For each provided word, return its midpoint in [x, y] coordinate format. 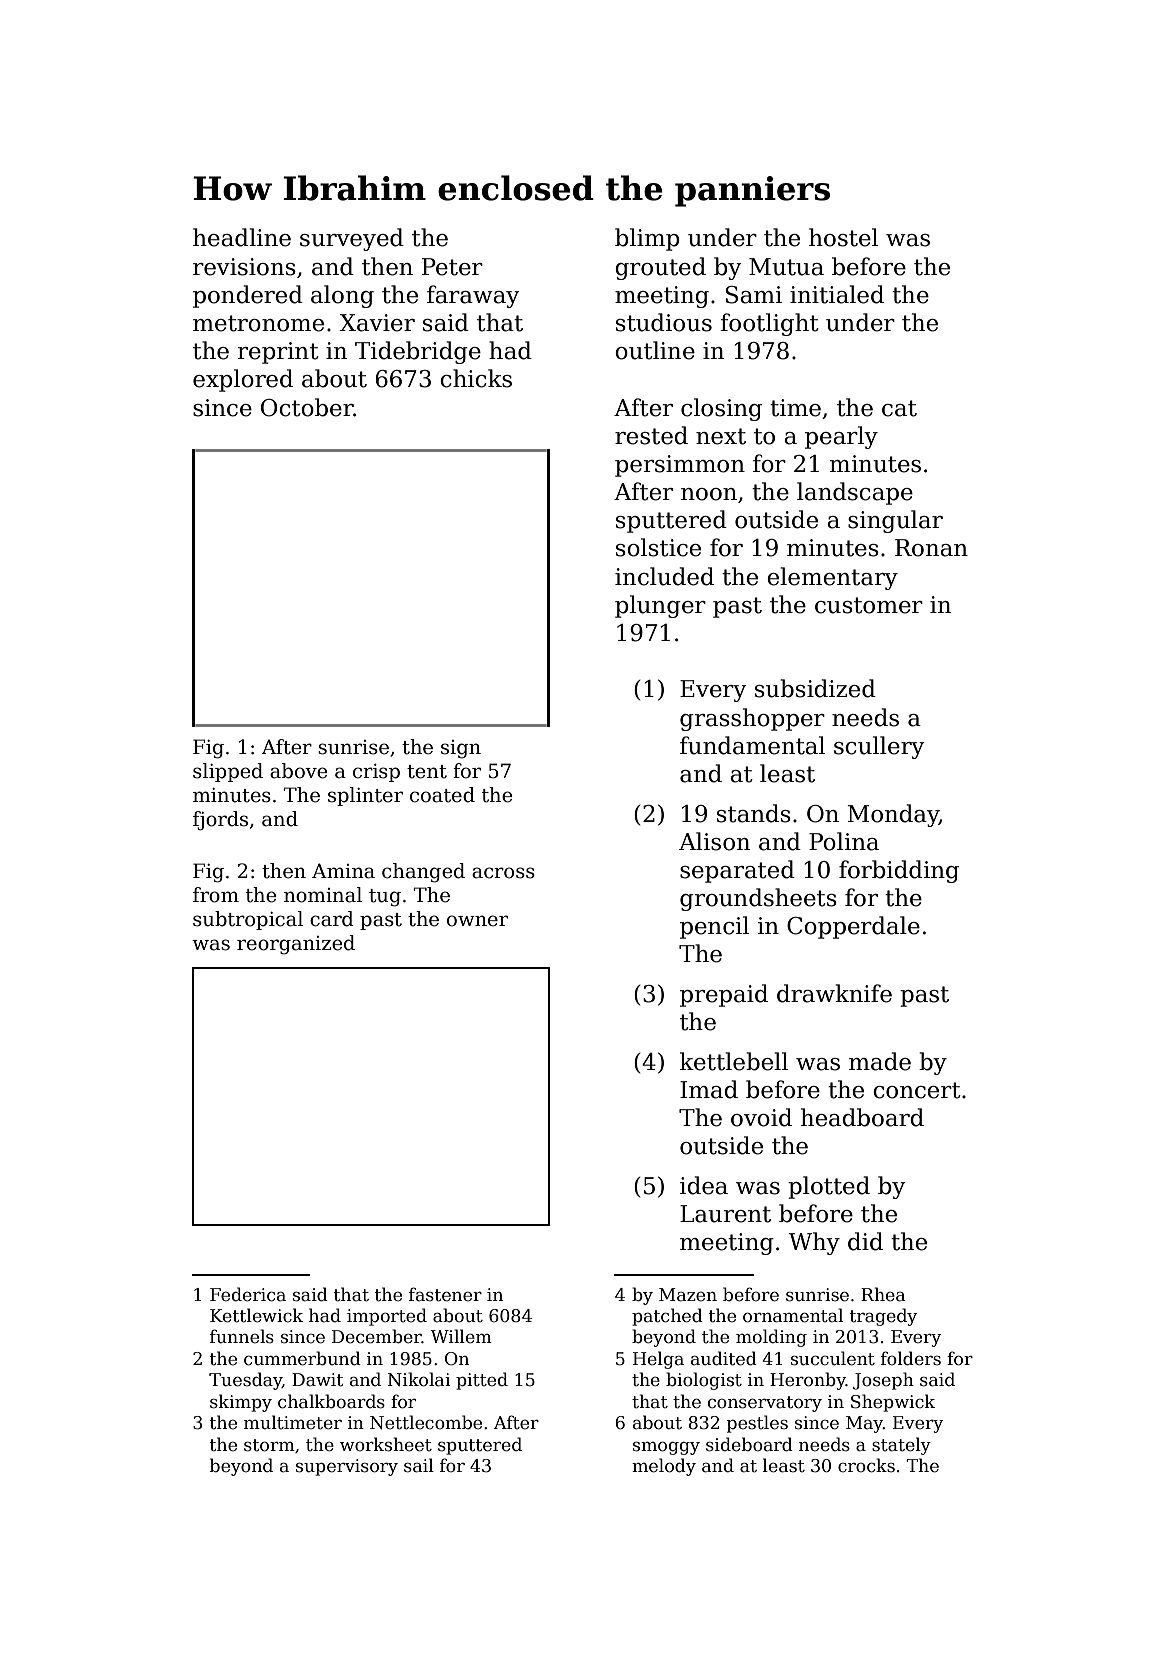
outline [655, 350]
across [503, 873]
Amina [343, 871]
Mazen [688, 1295]
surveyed [352, 239]
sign [461, 749]
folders [911, 1358]
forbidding [899, 871]
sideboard [749, 1444]
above [299, 771]
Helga [658, 1360]
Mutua [786, 267]
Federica [248, 1294]
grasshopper [752, 719]
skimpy [241, 1403]
